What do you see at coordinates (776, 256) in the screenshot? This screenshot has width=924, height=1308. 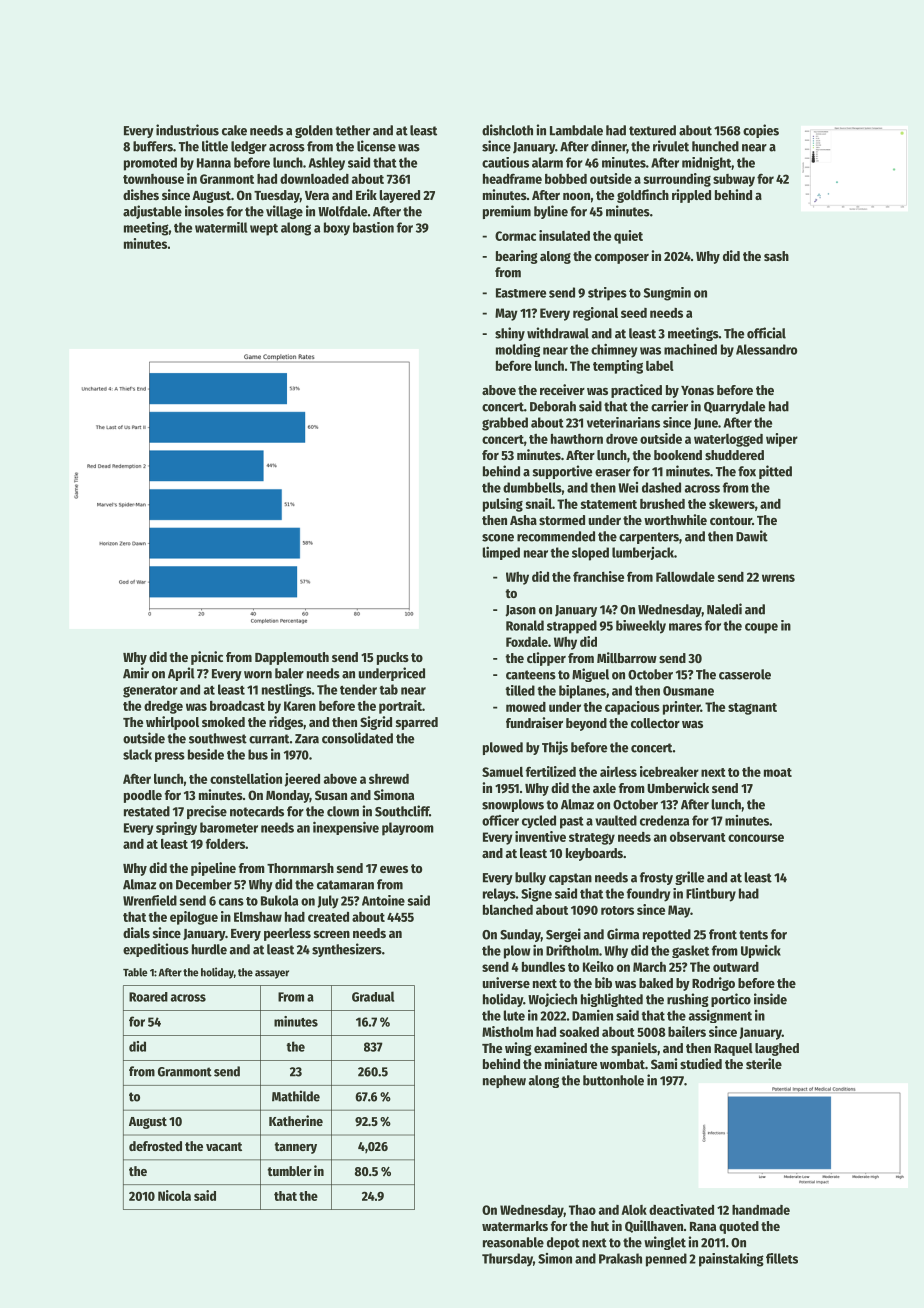 I see `sash` at bounding box center [776, 256].
